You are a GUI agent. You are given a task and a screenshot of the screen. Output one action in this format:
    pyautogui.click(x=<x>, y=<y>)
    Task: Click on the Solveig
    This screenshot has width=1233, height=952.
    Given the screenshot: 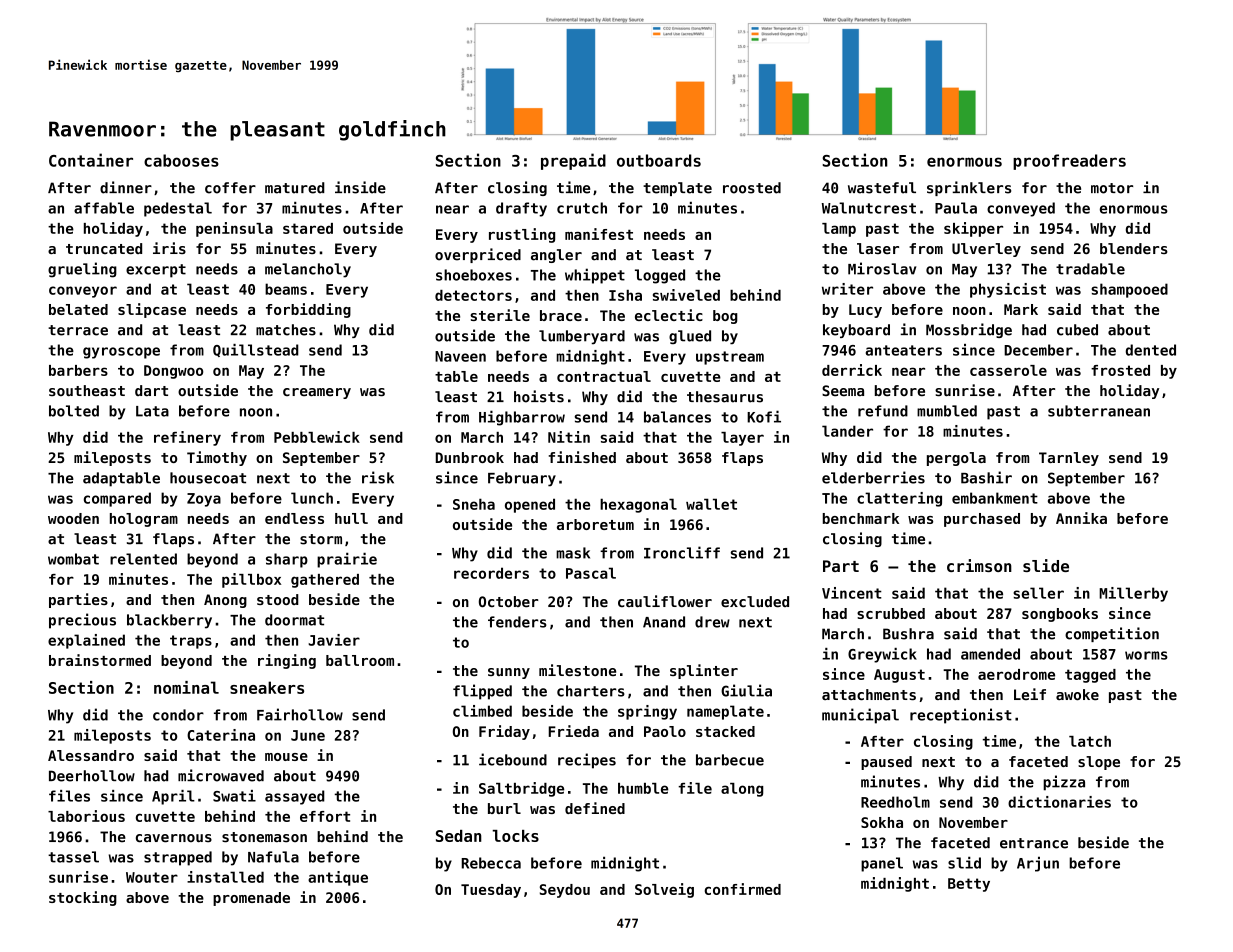 What is the action you would take?
    pyautogui.click(x=664, y=890)
